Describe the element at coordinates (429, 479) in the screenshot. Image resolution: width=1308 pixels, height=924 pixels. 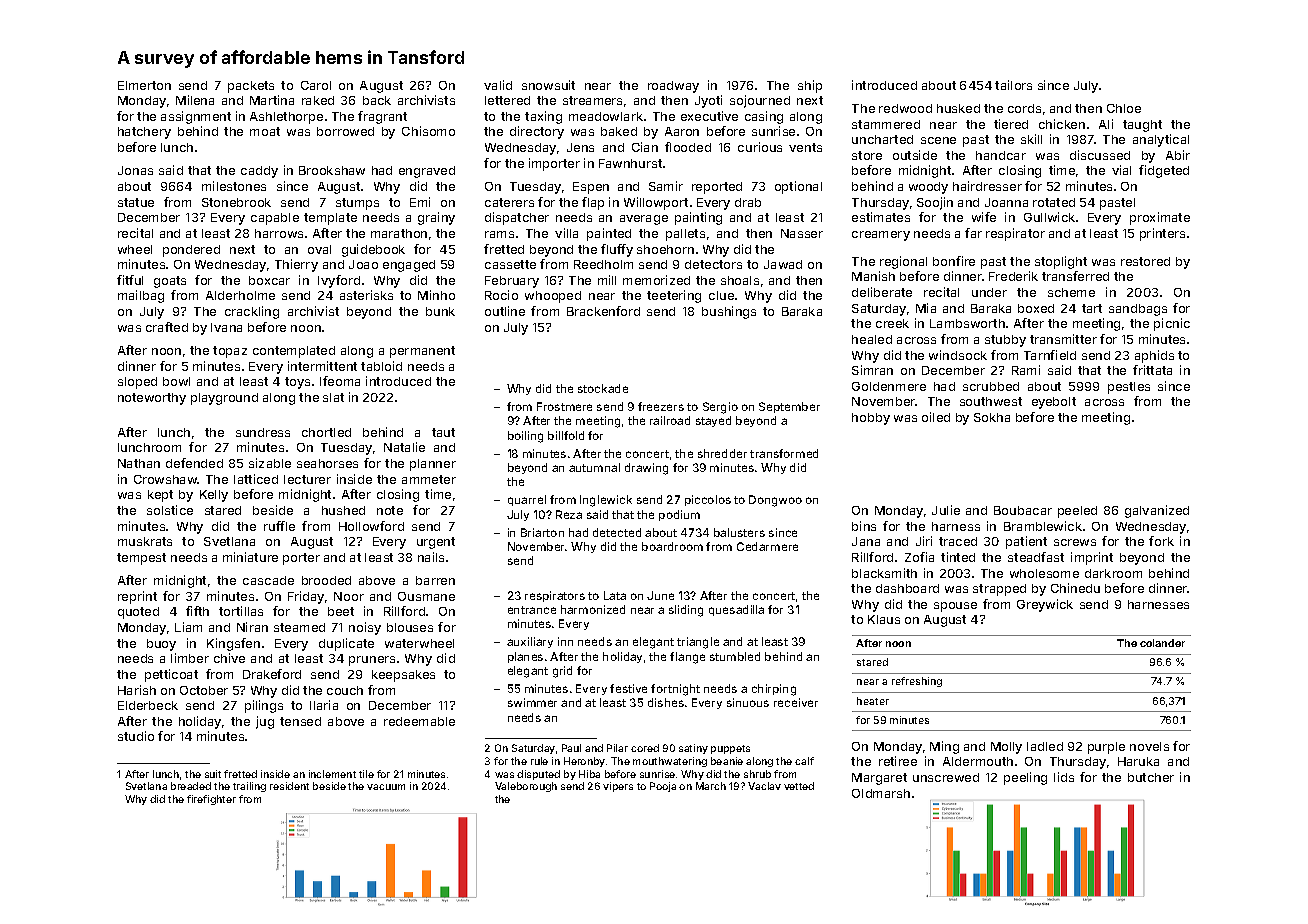
I see `ammeter` at that location.
